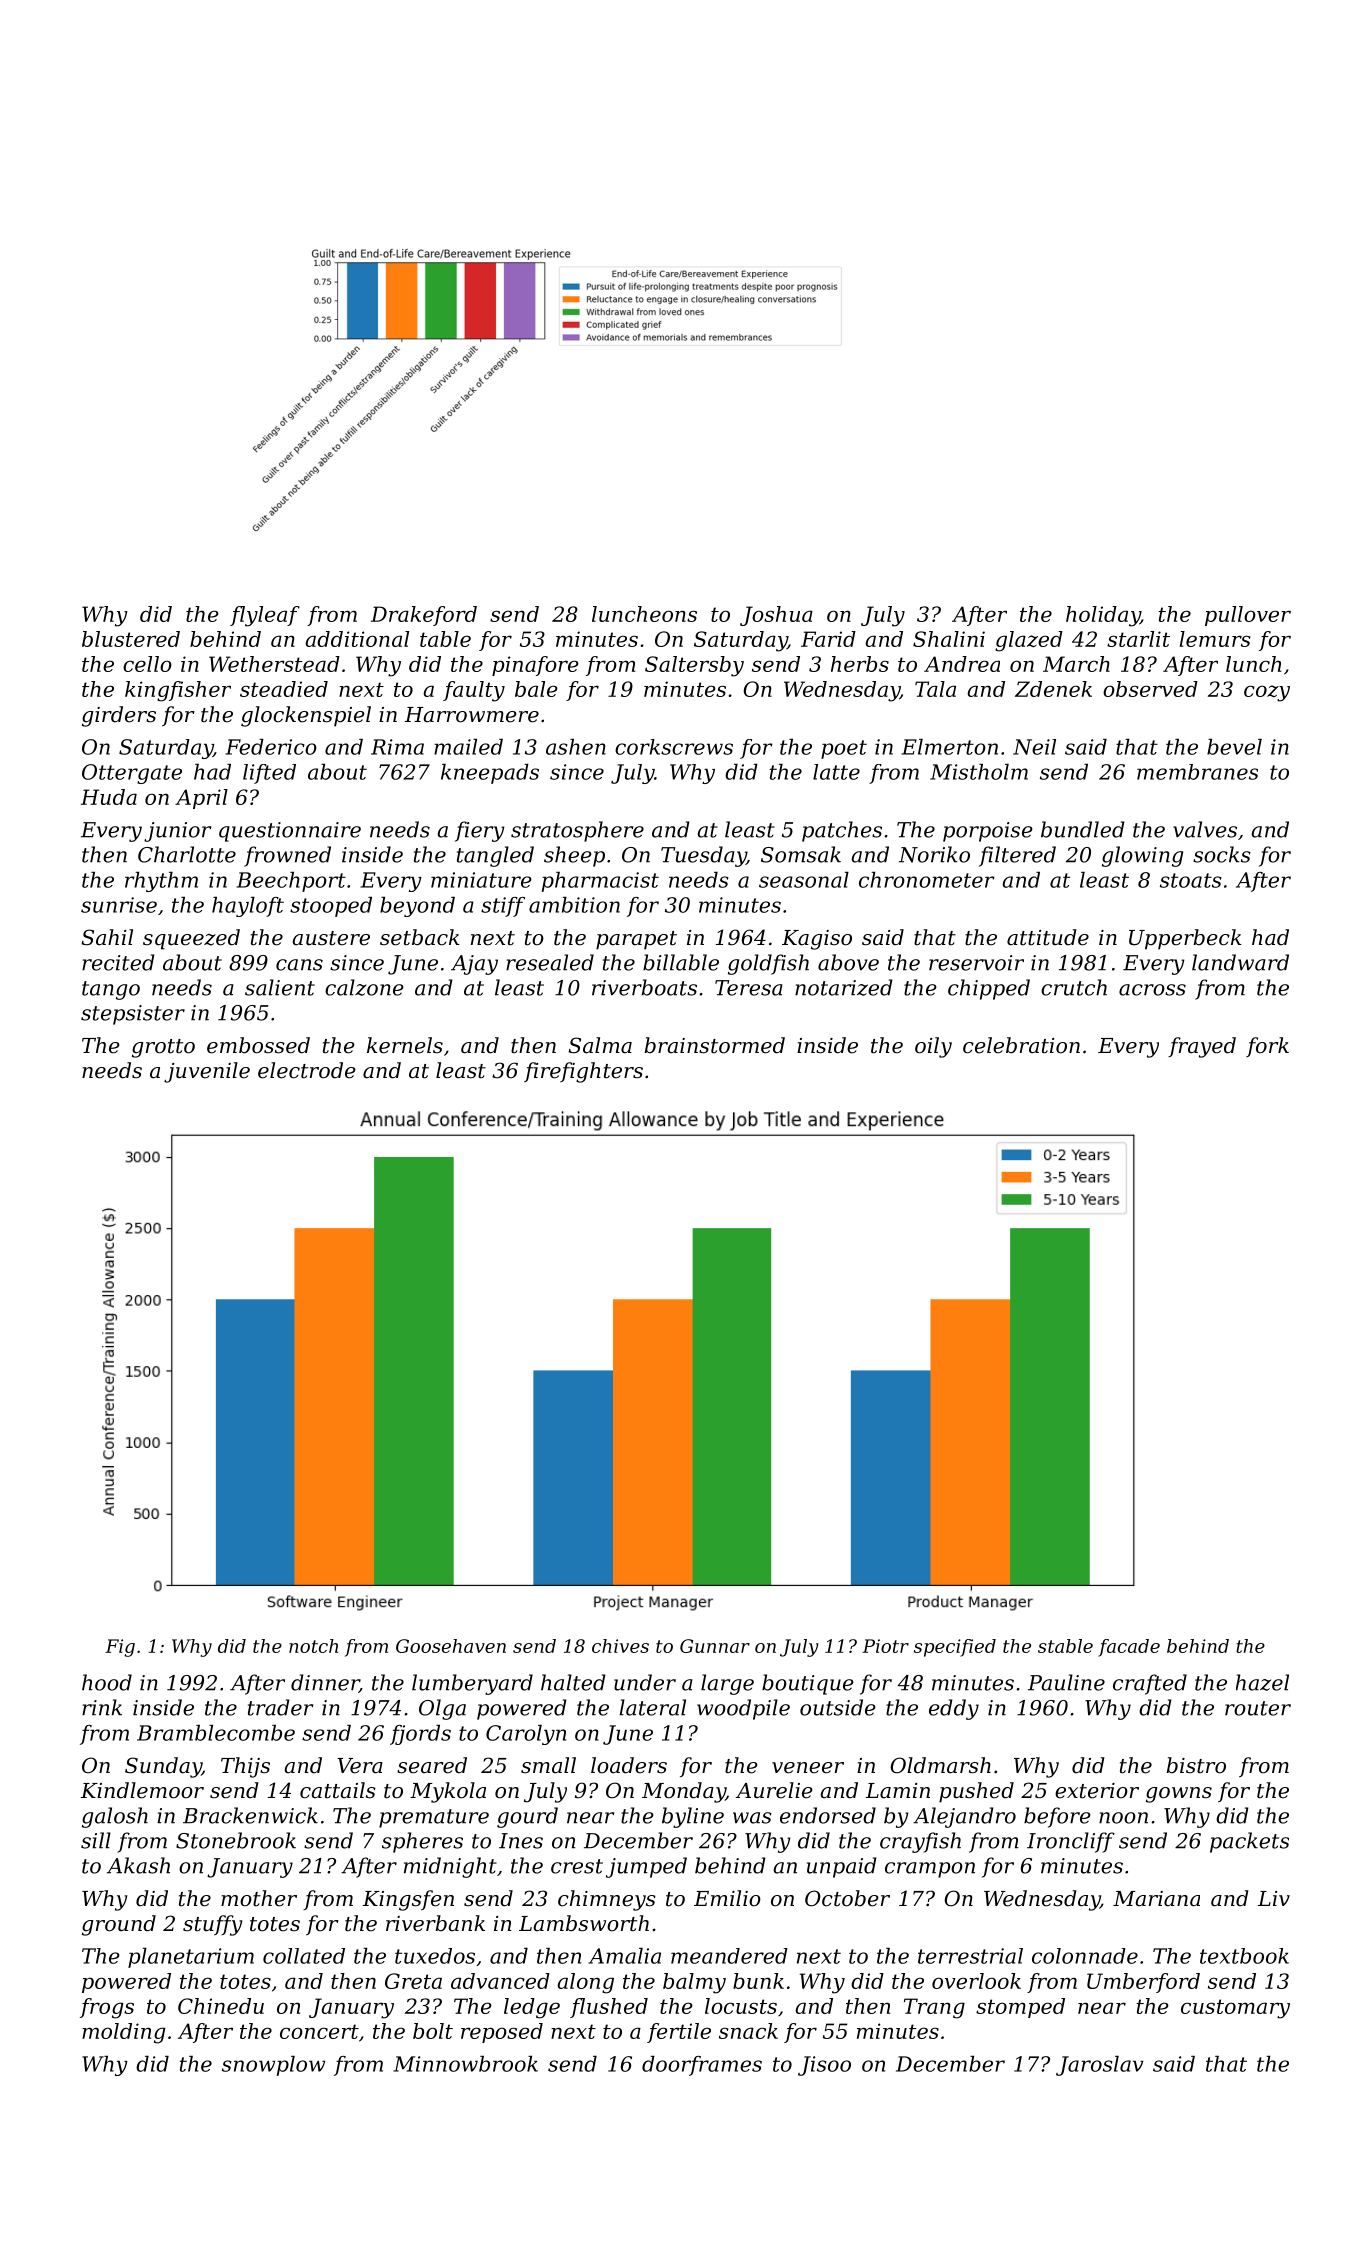  What do you see at coordinates (107, 1682) in the image?
I see `hood` at bounding box center [107, 1682].
